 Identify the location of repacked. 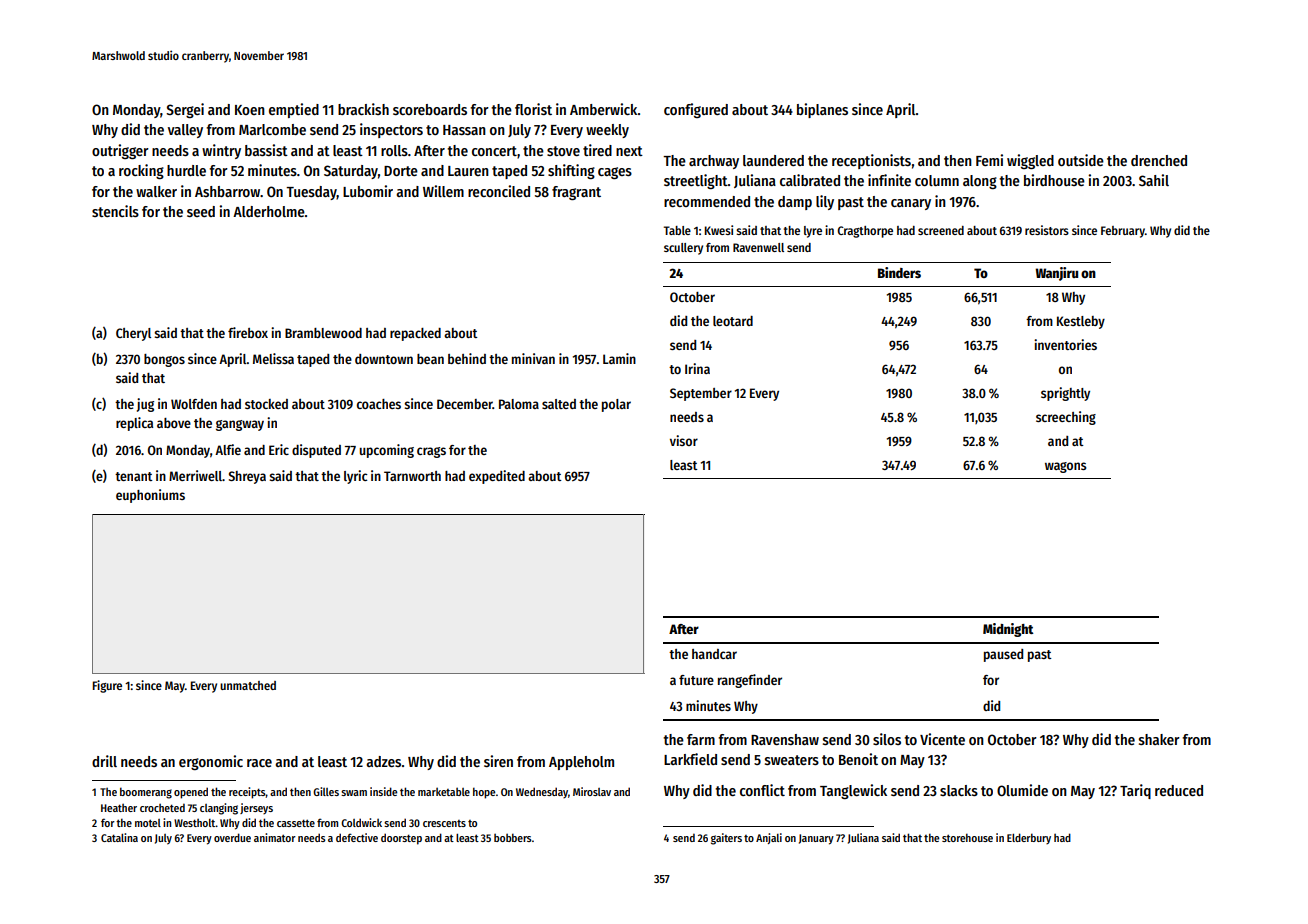
(415, 334).
